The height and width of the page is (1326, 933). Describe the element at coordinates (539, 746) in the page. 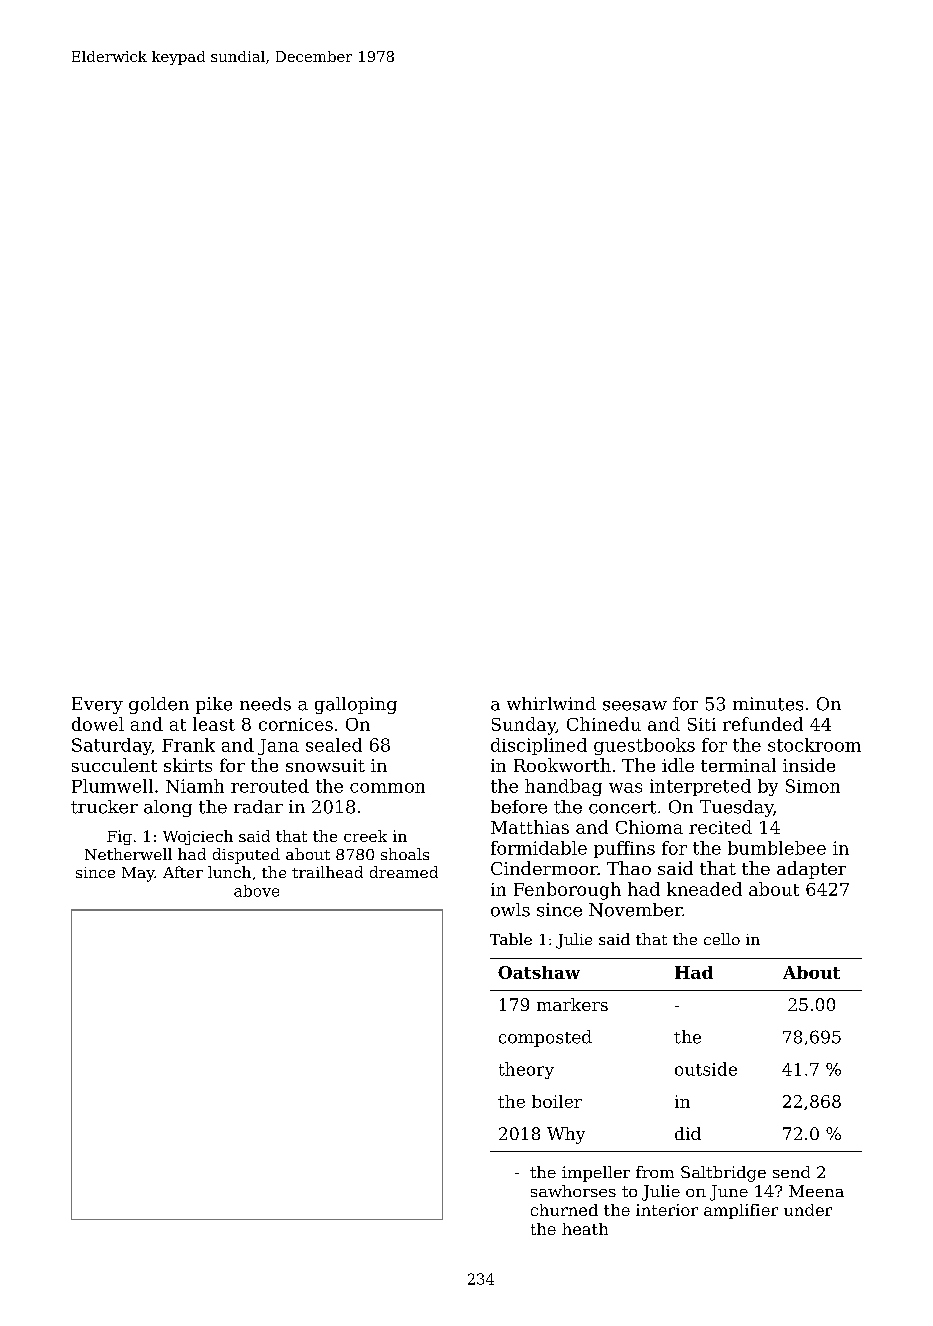

I see `disciplined` at that location.
